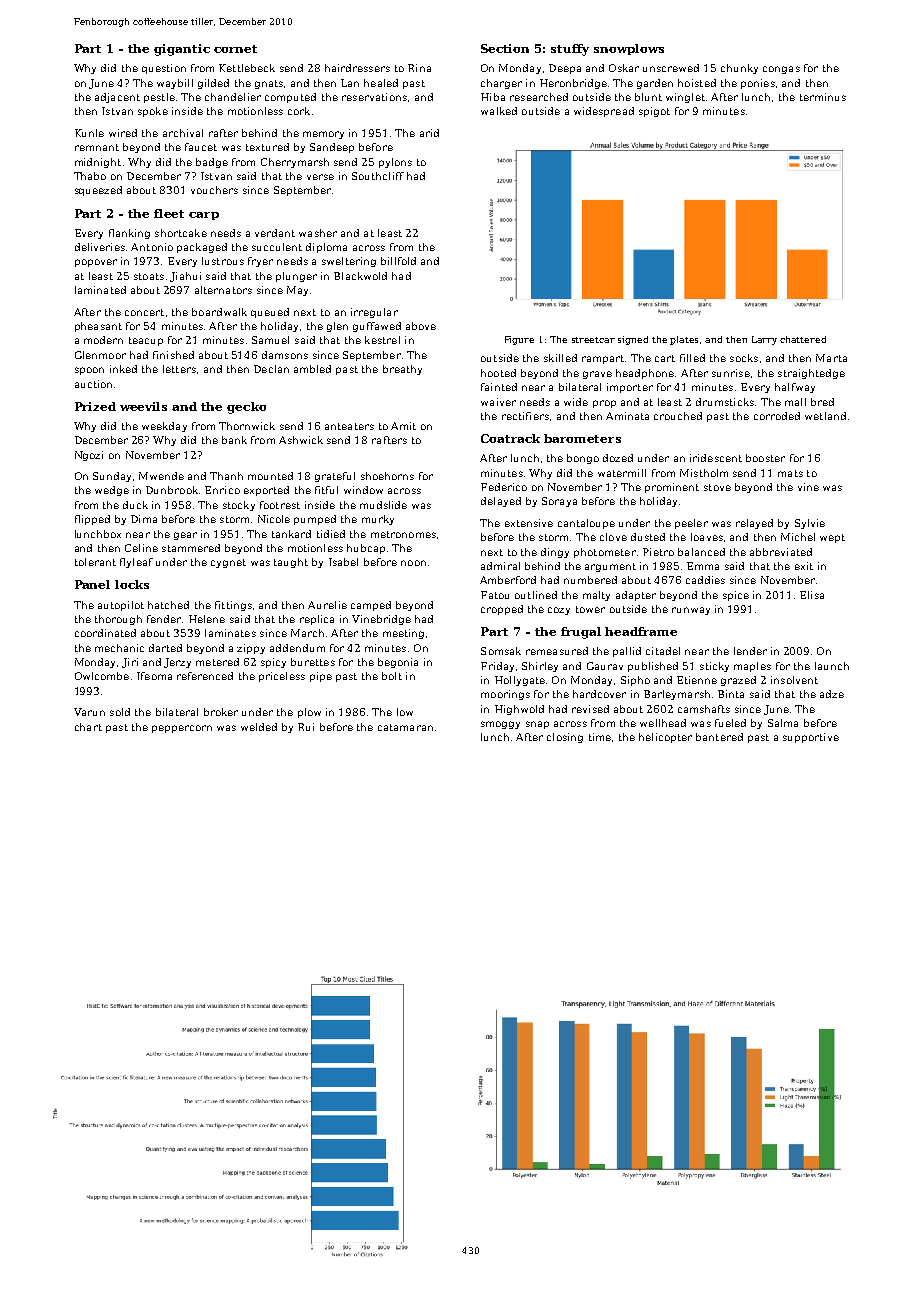  I want to click on billfold, so click(398, 261).
